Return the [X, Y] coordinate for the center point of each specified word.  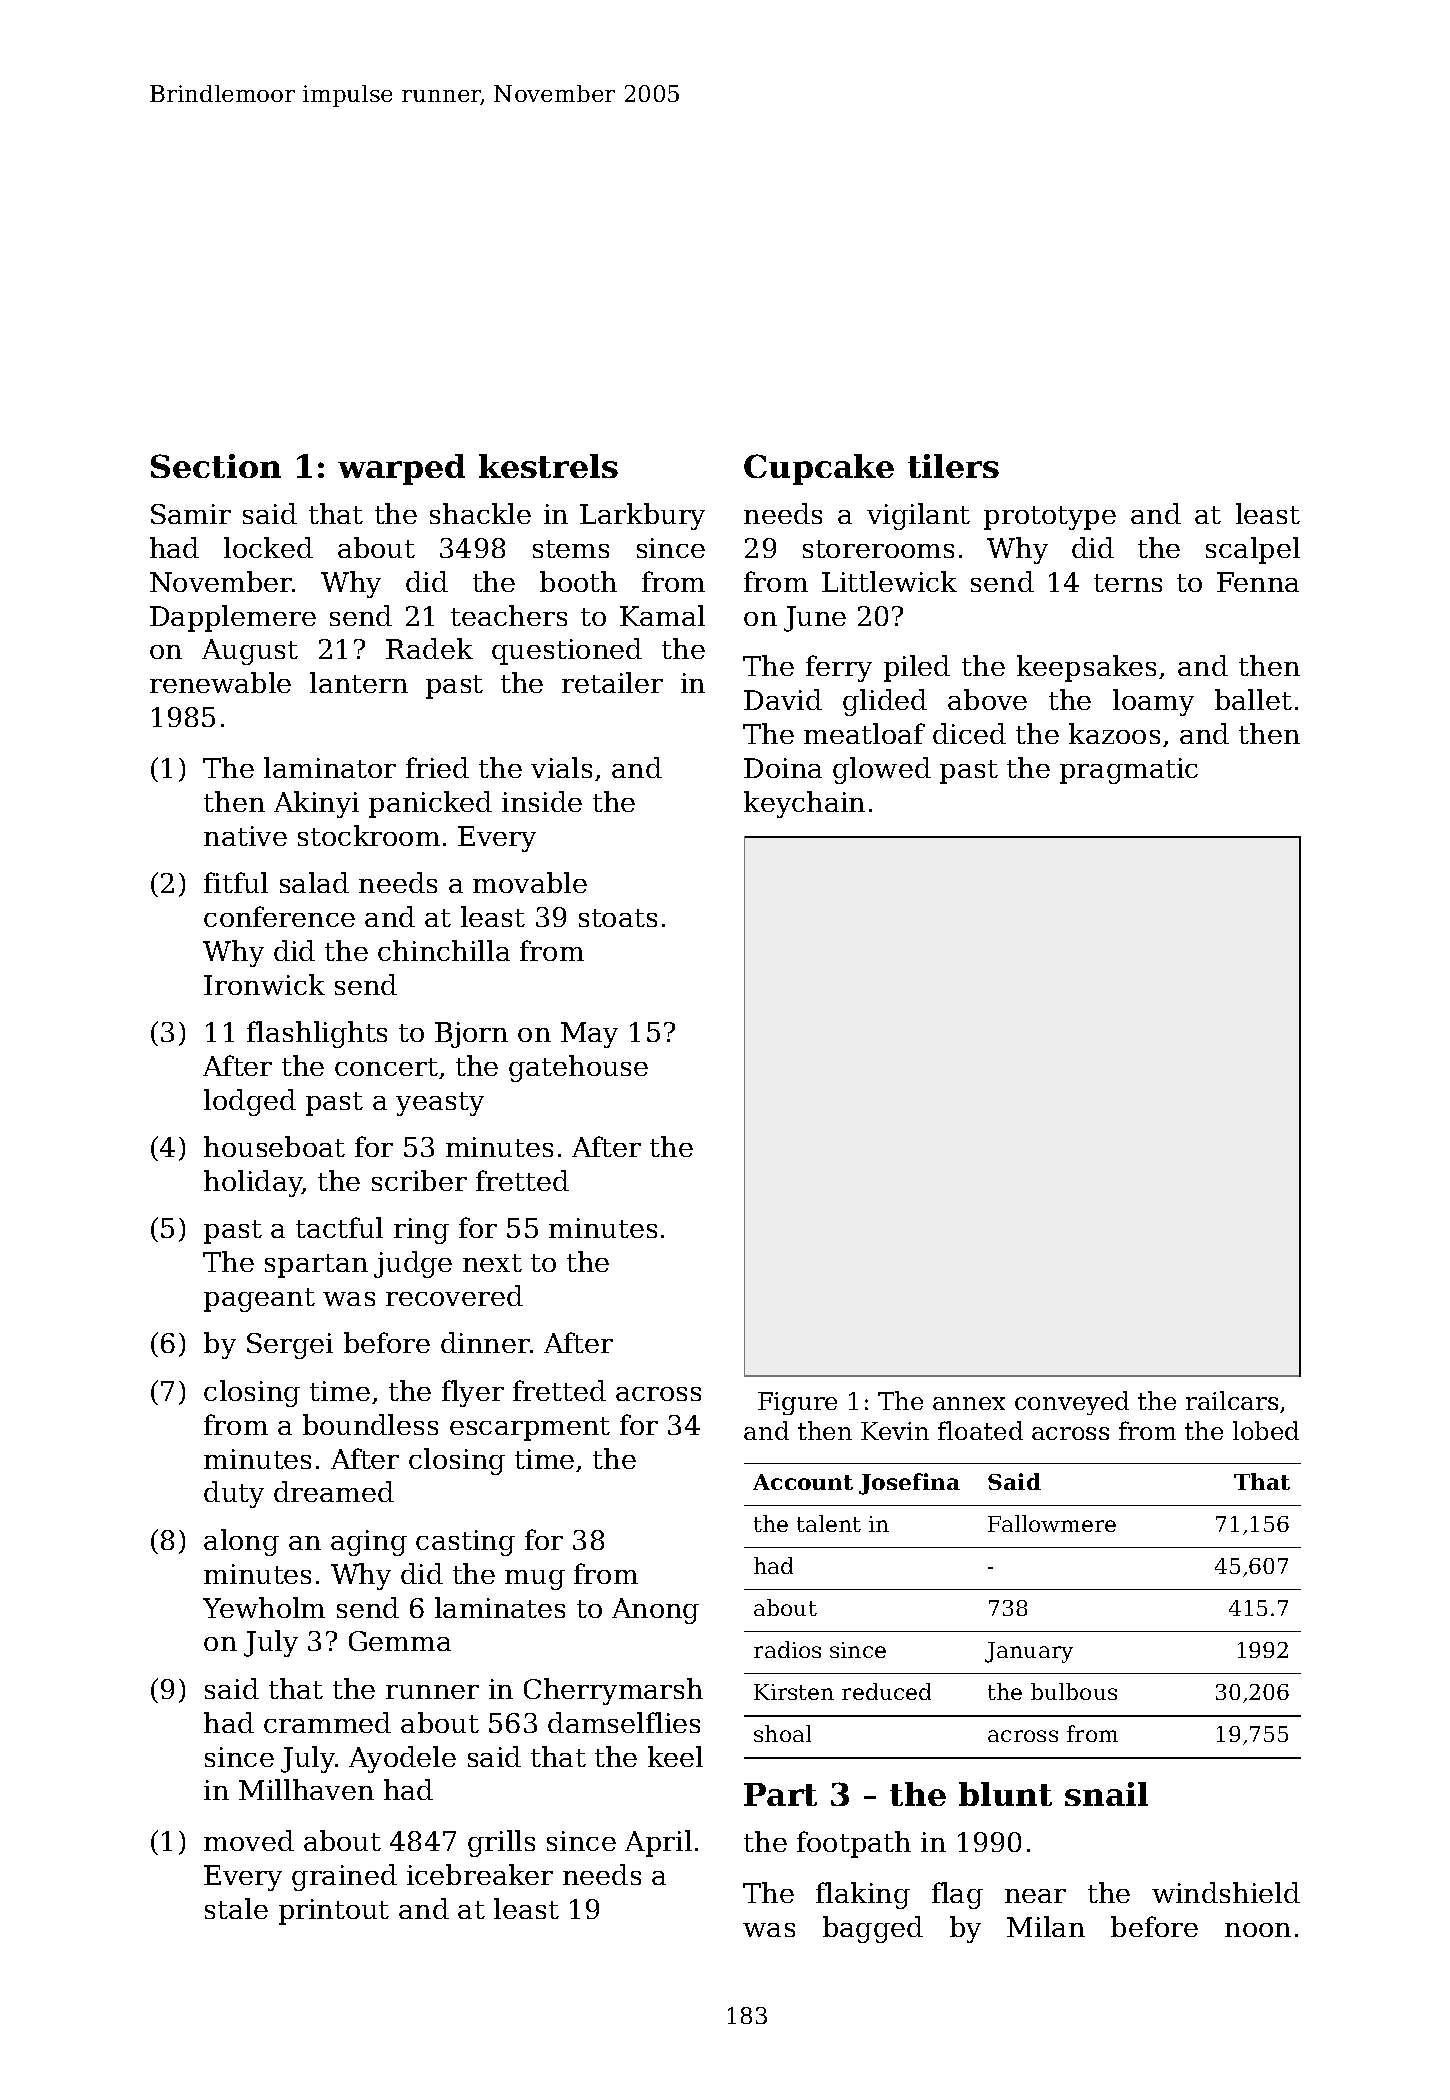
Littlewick [889, 581]
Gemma [400, 1641]
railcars [1232, 1400]
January [1029, 1652]
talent [829, 1523]
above [987, 699]
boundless [370, 1424]
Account [803, 1482]
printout [334, 1912]
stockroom [369, 835]
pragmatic [1129, 771]
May [589, 1035]
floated [980, 1430]
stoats [618, 918]
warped [401, 469]
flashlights [317, 1034]
